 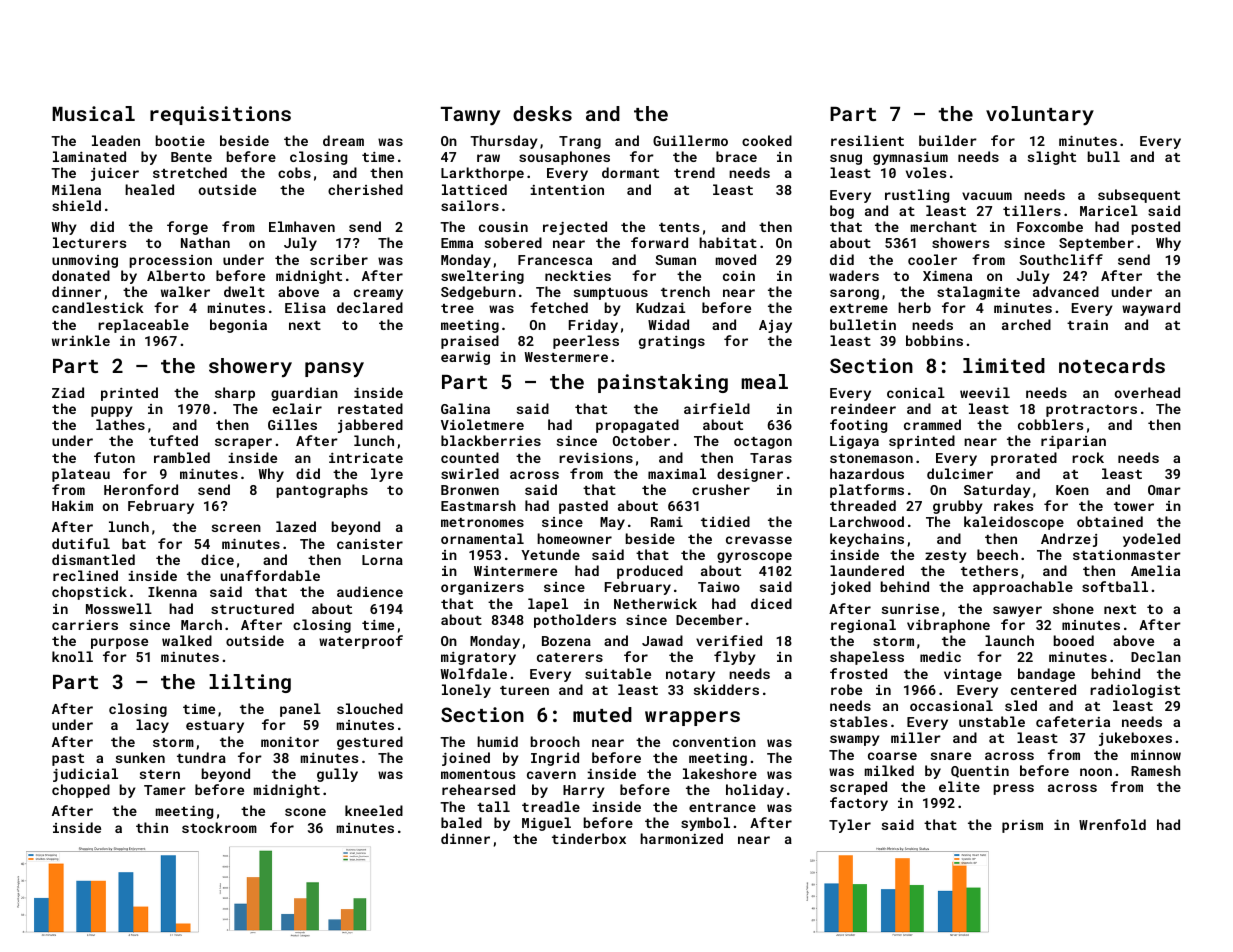 I want to click on rock, so click(x=1088, y=457).
